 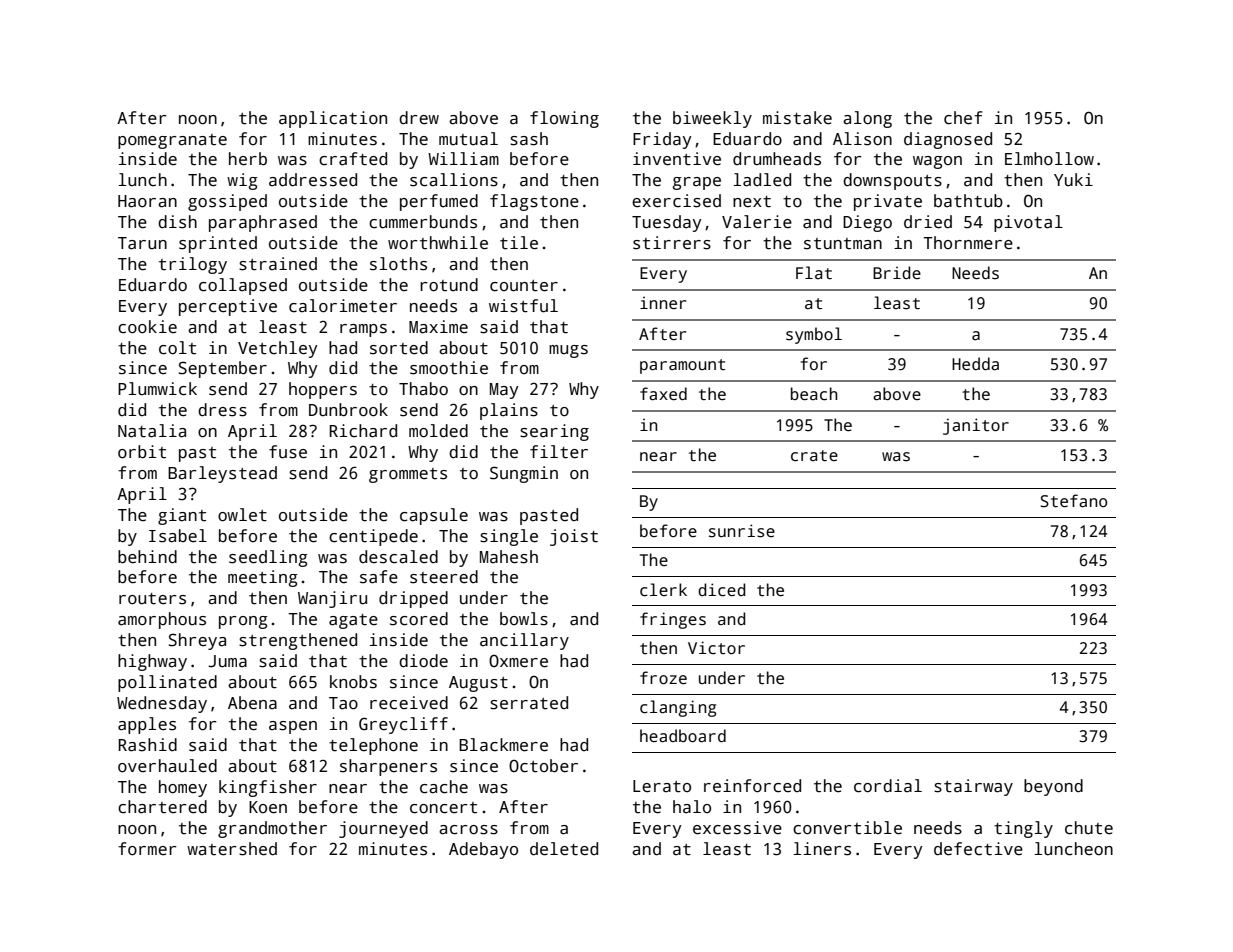 I want to click on chartered, so click(x=162, y=807).
